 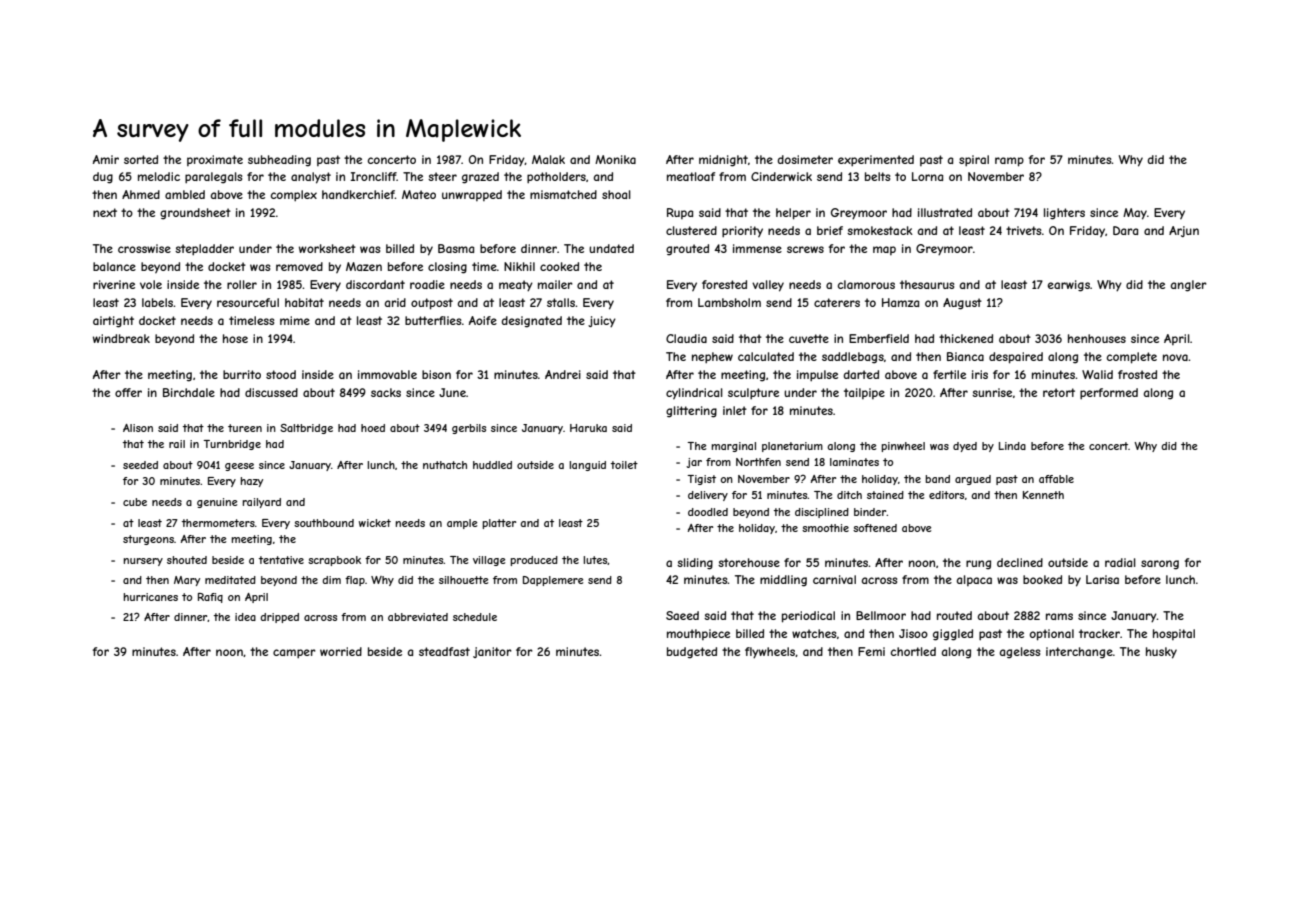 I want to click on clamorous, so click(x=866, y=284).
